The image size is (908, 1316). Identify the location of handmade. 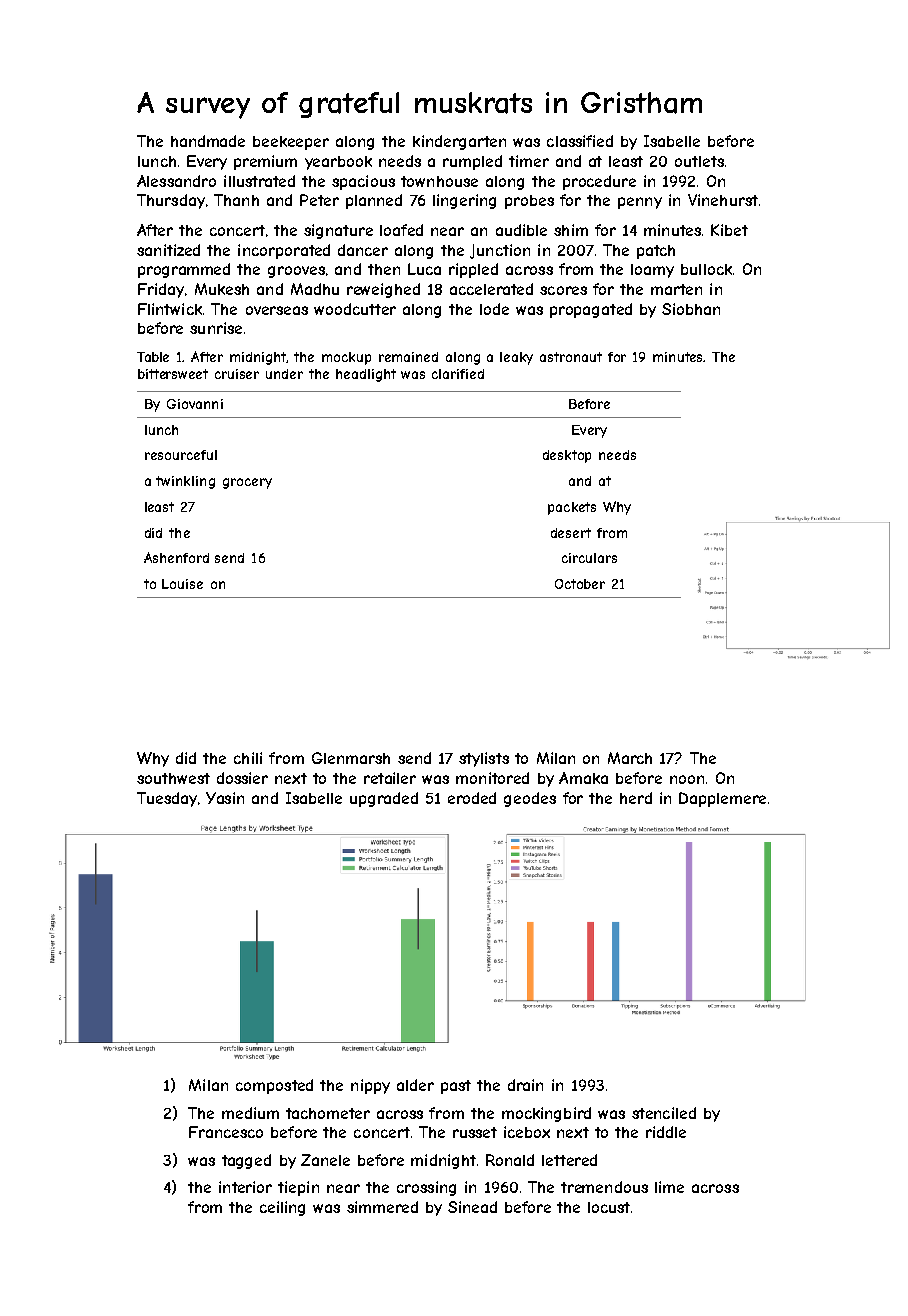
(208, 141).
